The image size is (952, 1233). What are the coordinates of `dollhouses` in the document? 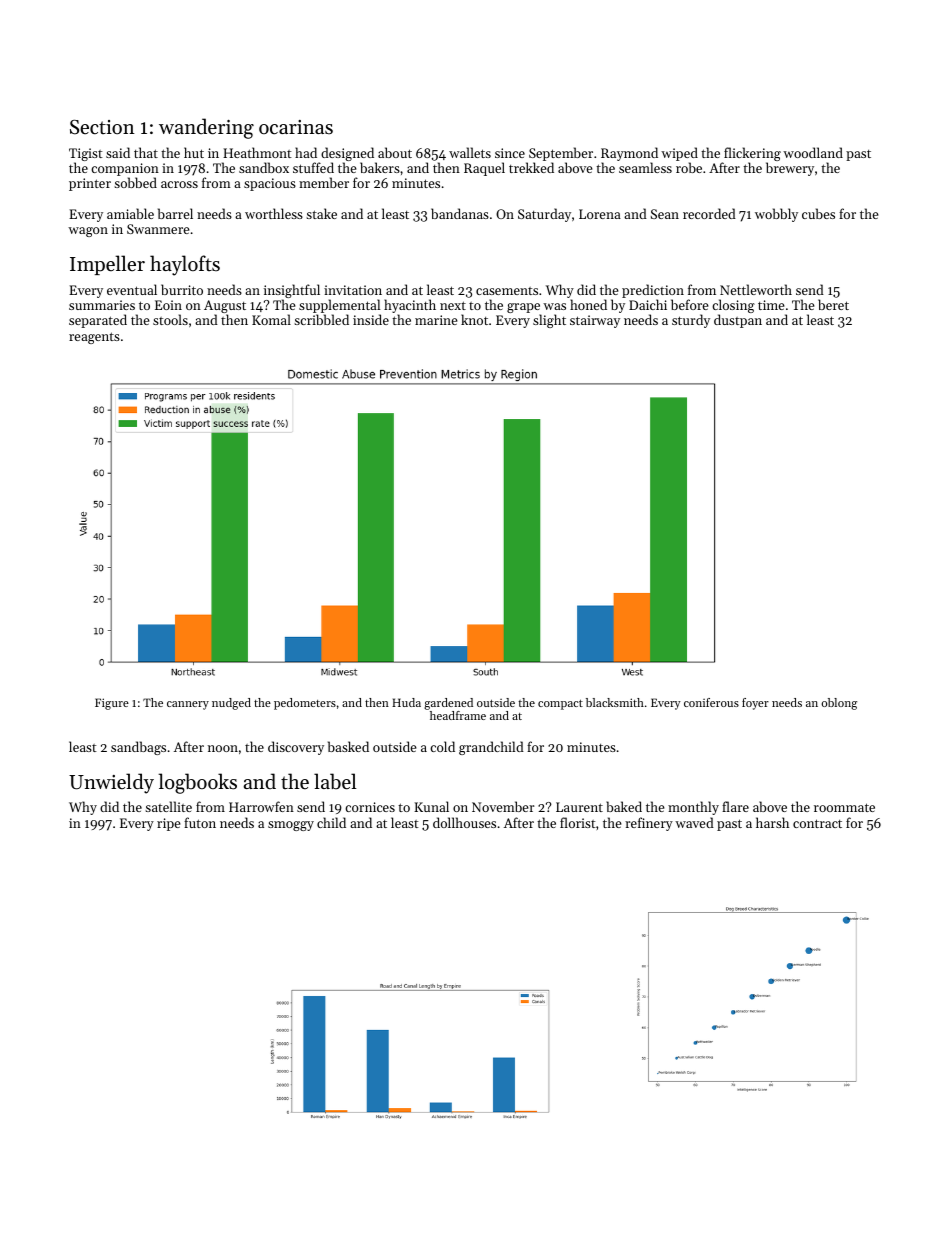 It's located at (464, 822).
